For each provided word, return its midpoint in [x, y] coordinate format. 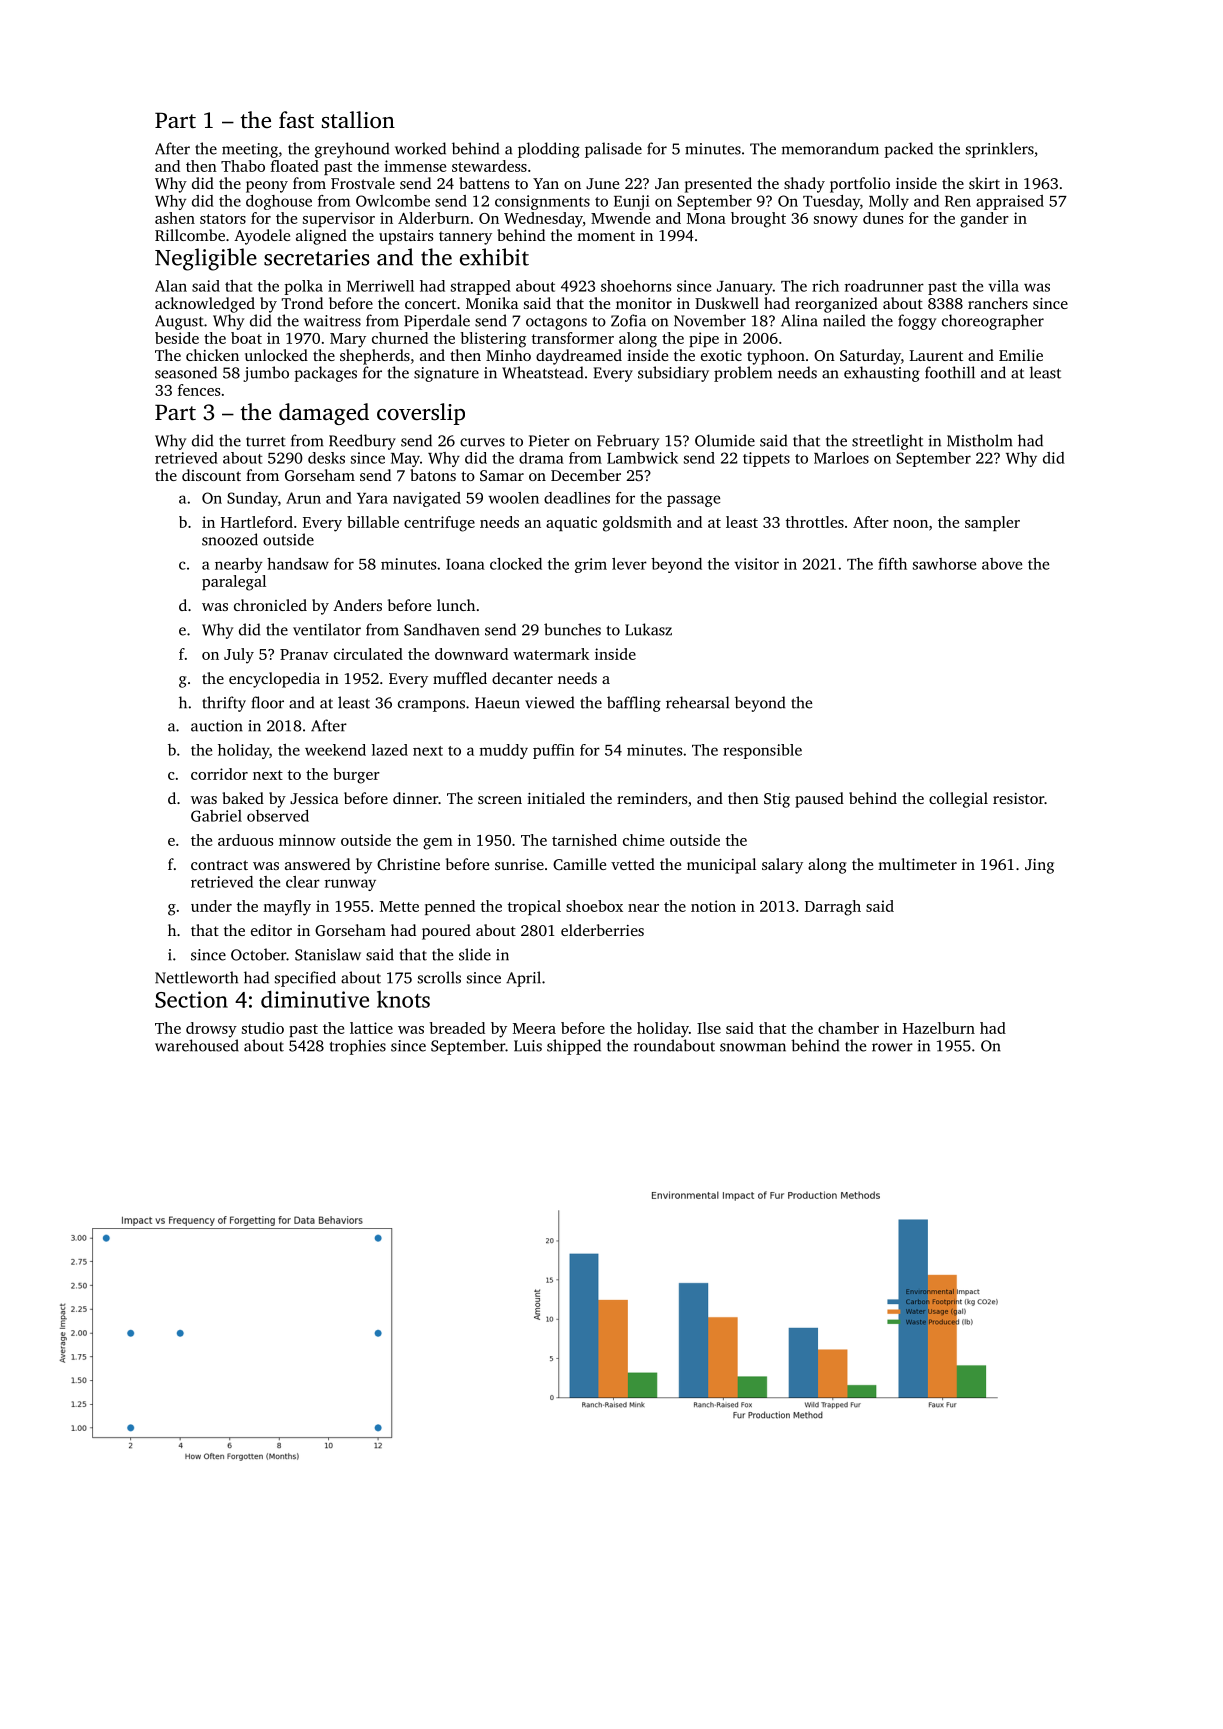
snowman [753, 1047]
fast [296, 120]
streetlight [887, 442]
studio [263, 1028]
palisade [613, 150]
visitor [756, 564]
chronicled [270, 605]
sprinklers [1000, 150]
